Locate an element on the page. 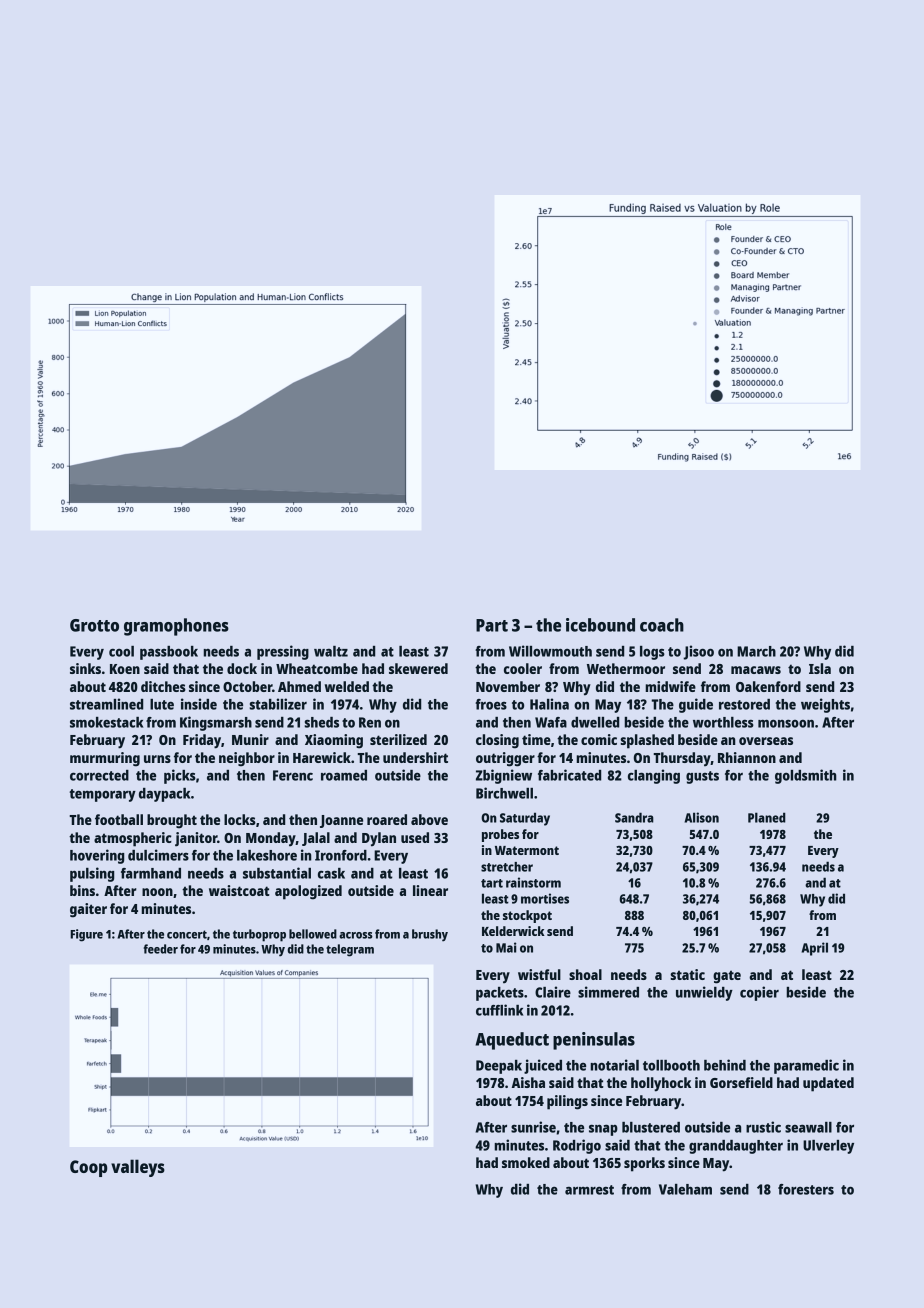  Willowmouth is located at coordinates (550, 651).
